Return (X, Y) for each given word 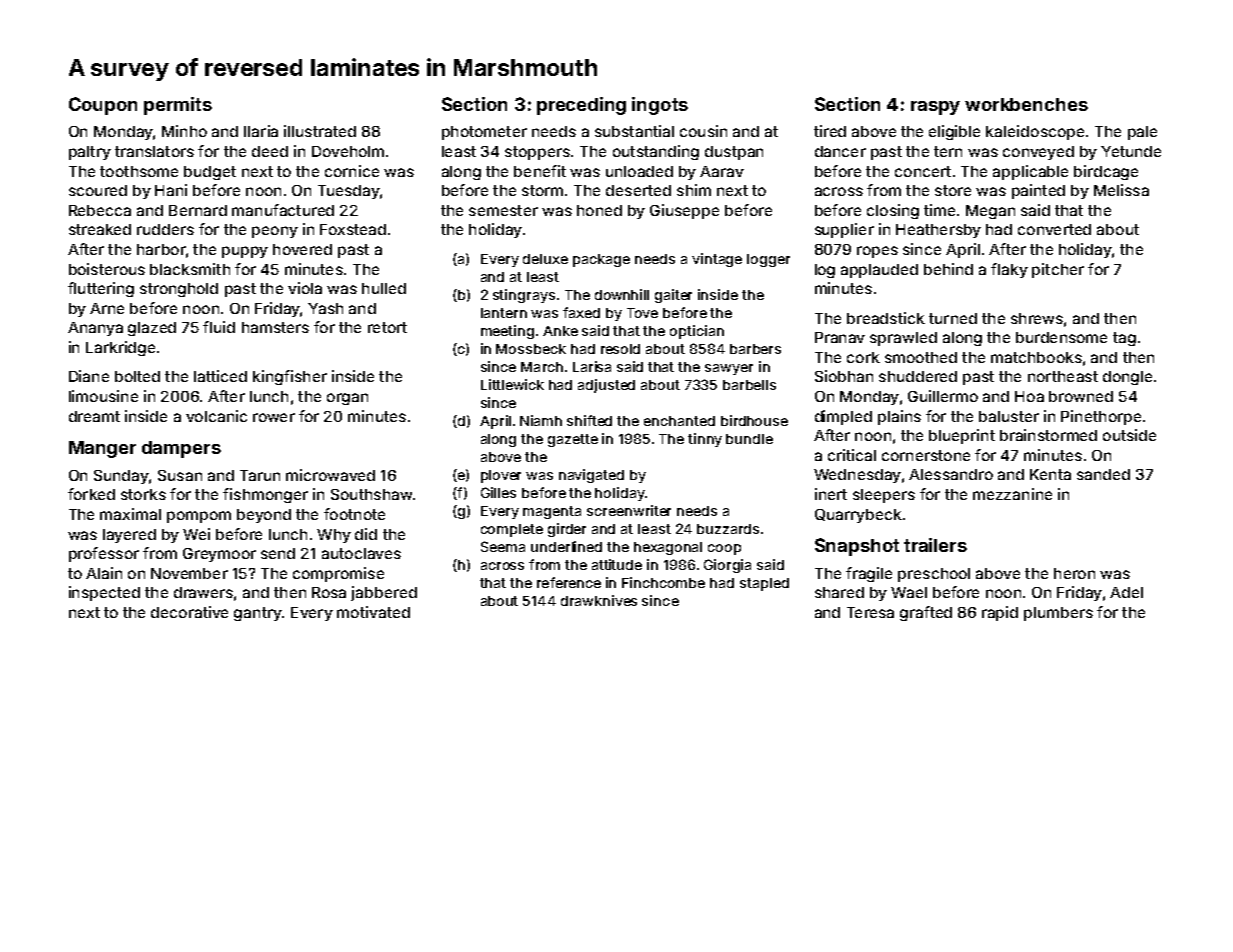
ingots (660, 106)
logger (768, 260)
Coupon (103, 106)
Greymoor (219, 555)
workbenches (1026, 104)
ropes (877, 252)
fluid (219, 327)
